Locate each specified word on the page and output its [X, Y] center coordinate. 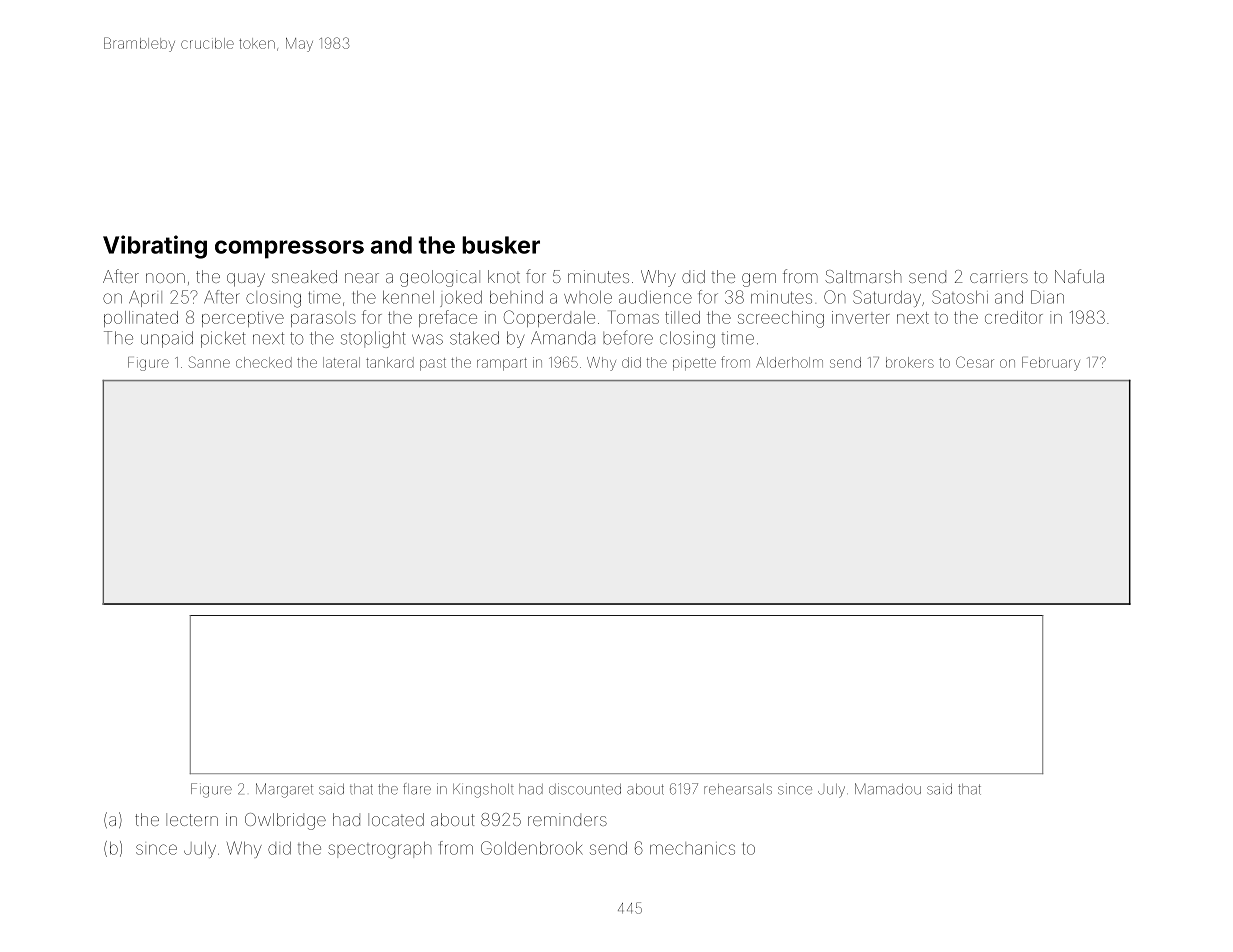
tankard [390, 362]
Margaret [284, 790]
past [433, 364]
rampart [502, 364]
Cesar [975, 362]
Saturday [887, 298]
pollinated [141, 319]
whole [588, 297]
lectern [192, 819]
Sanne [209, 362]
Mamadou [888, 789]
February [1051, 364]
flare [417, 789]
